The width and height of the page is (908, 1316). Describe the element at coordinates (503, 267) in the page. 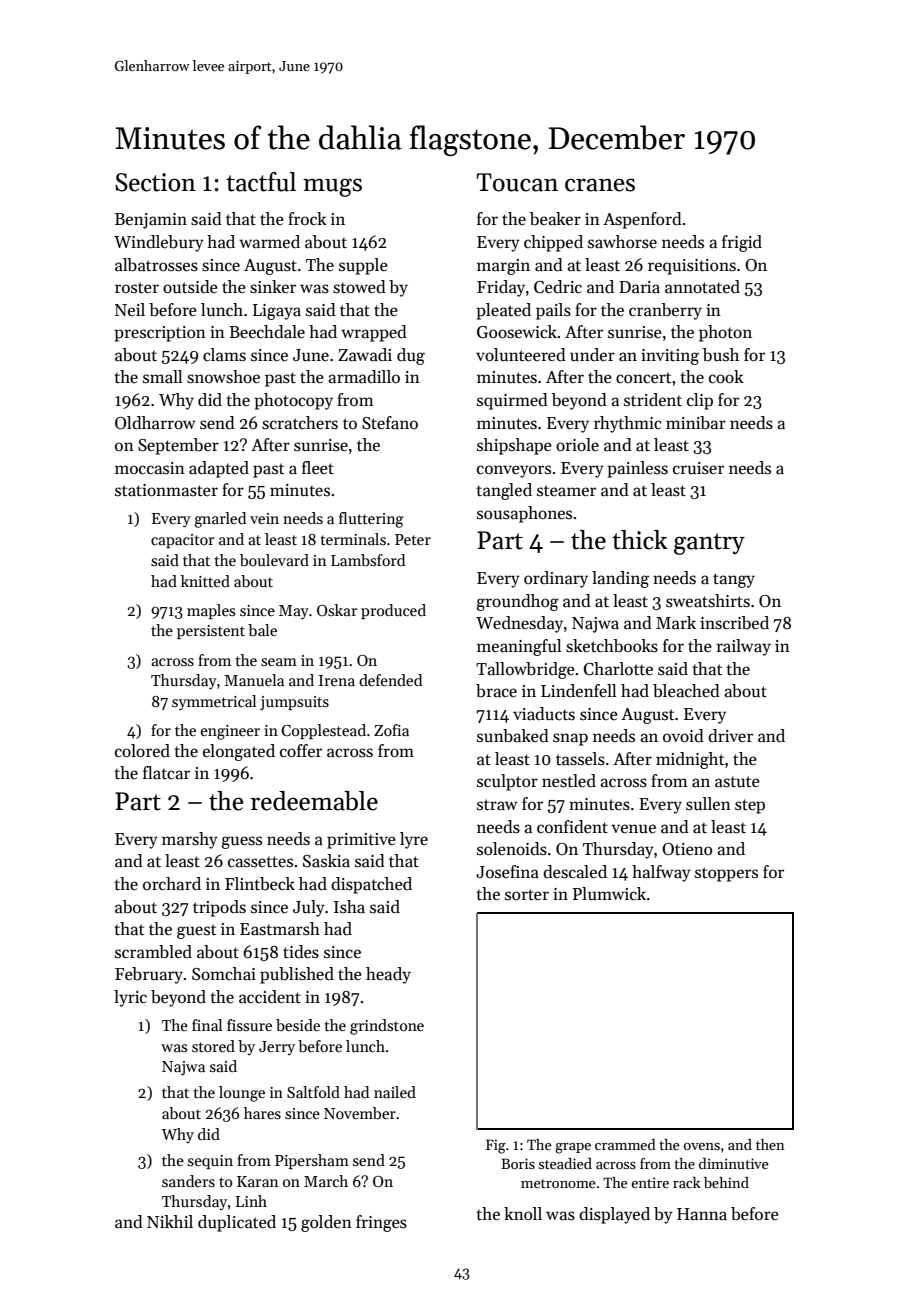

I see `margin` at that location.
